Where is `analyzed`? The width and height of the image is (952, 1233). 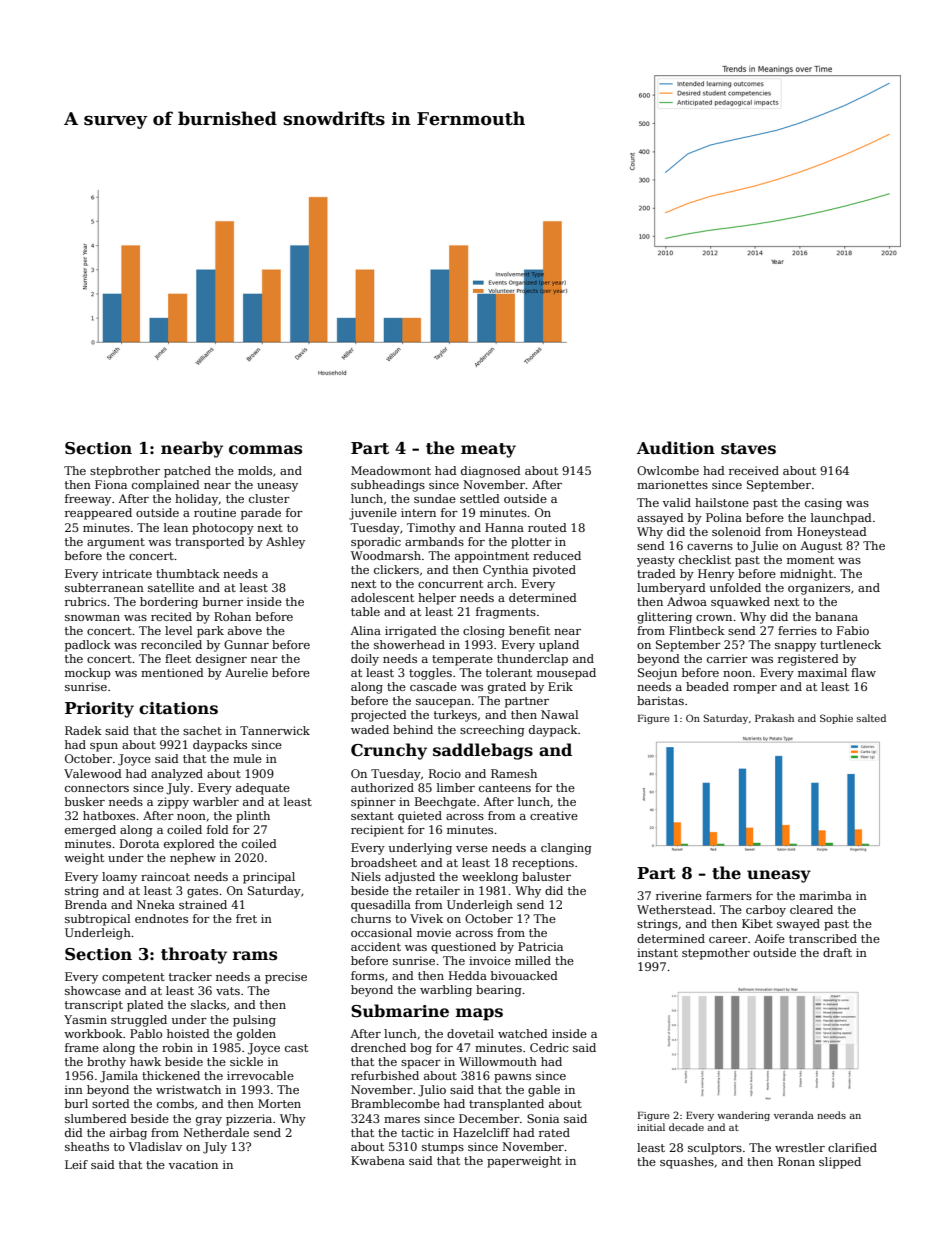 analyzed is located at coordinates (177, 775).
